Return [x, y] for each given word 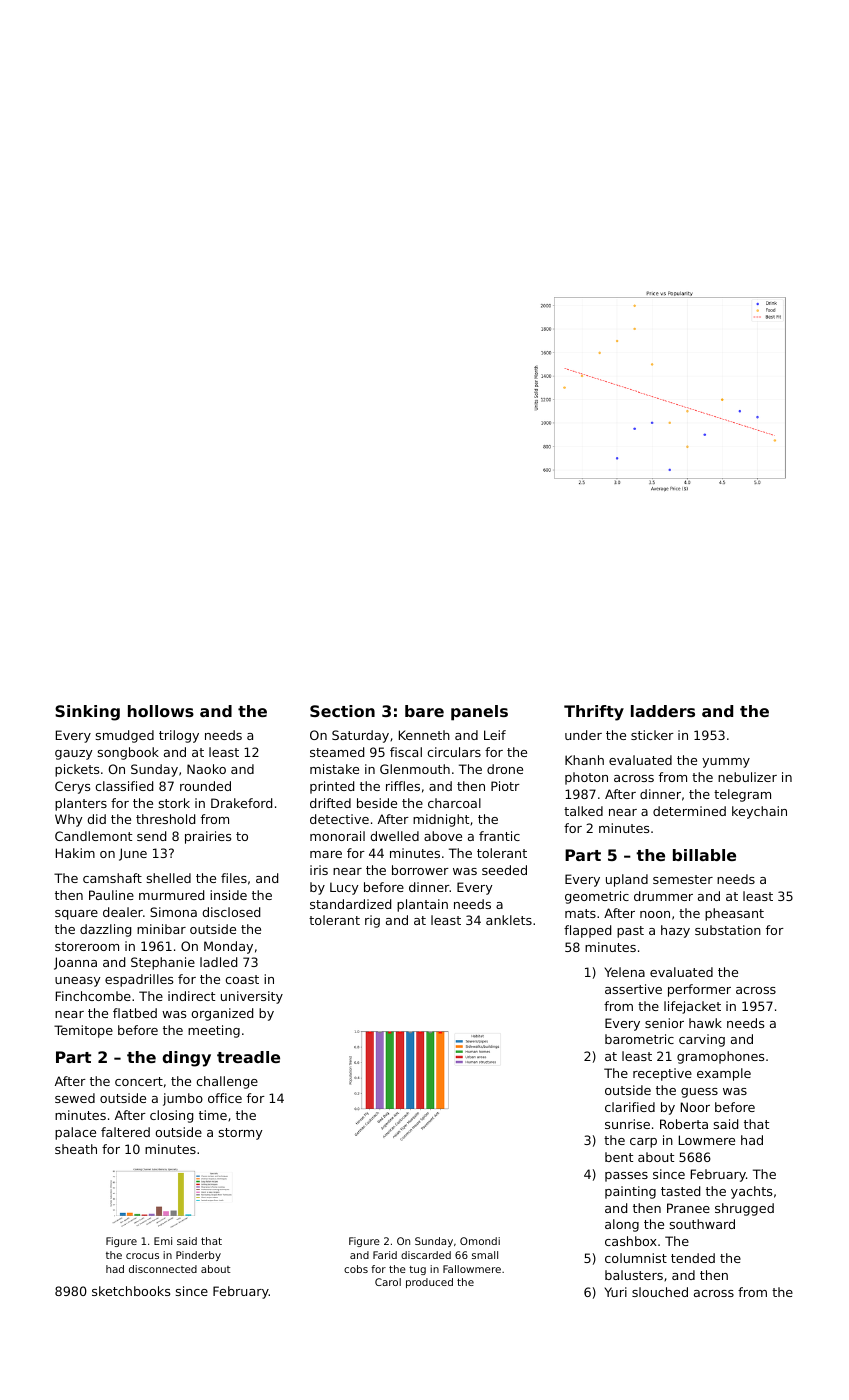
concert [139, 1081]
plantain [422, 905]
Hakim [75, 853]
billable [704, 855]
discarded [426, 1255]
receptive [662, 1074]
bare [424, 711]
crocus [142, 1256]
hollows [161, 711]
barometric [639, 1039]
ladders [663, 711]
